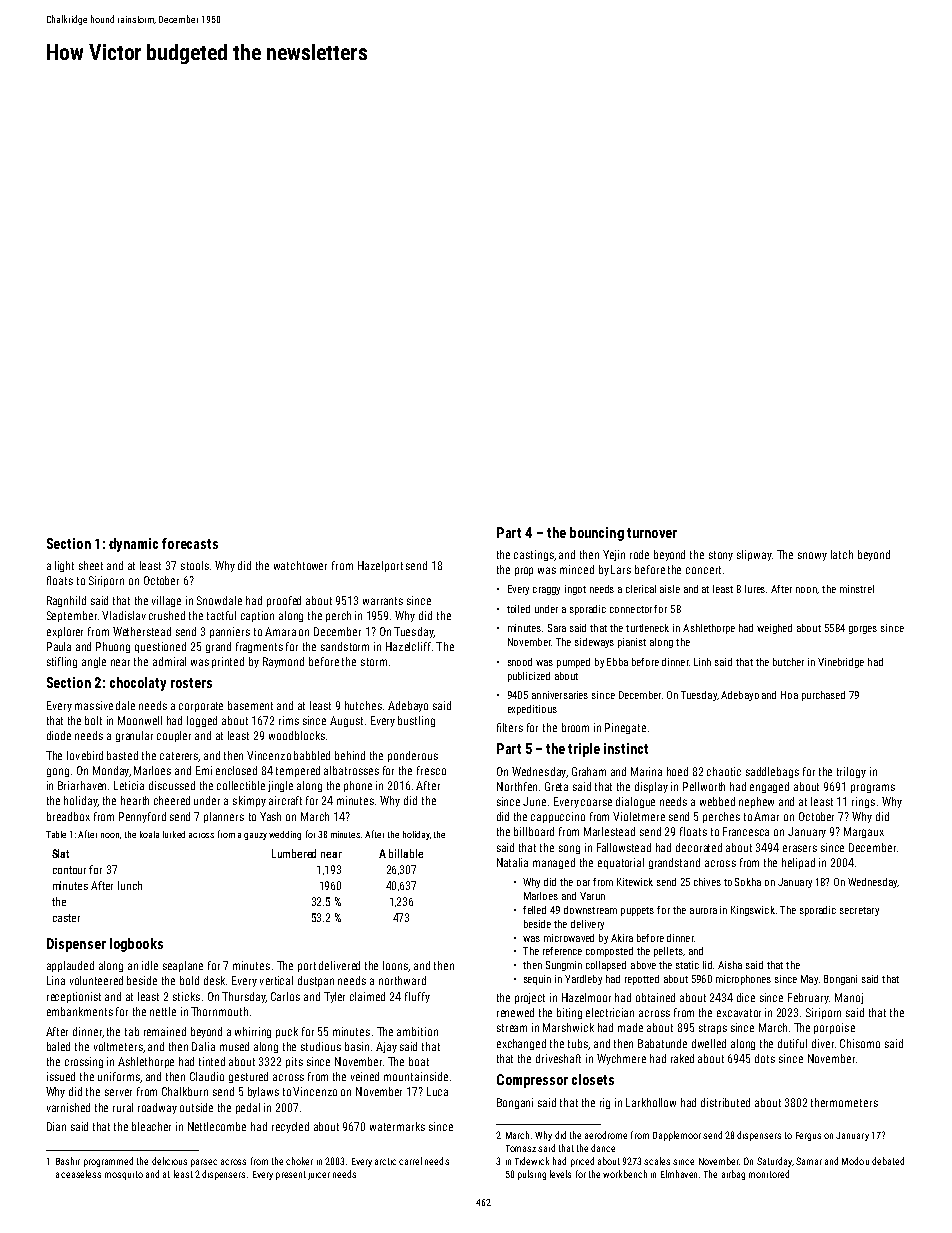 The width and height of the screenshot is (952, 1233). What do you see at coordinates (396, 966) in the screenshot?
I see `loons` at bounding box center [396, 966].
